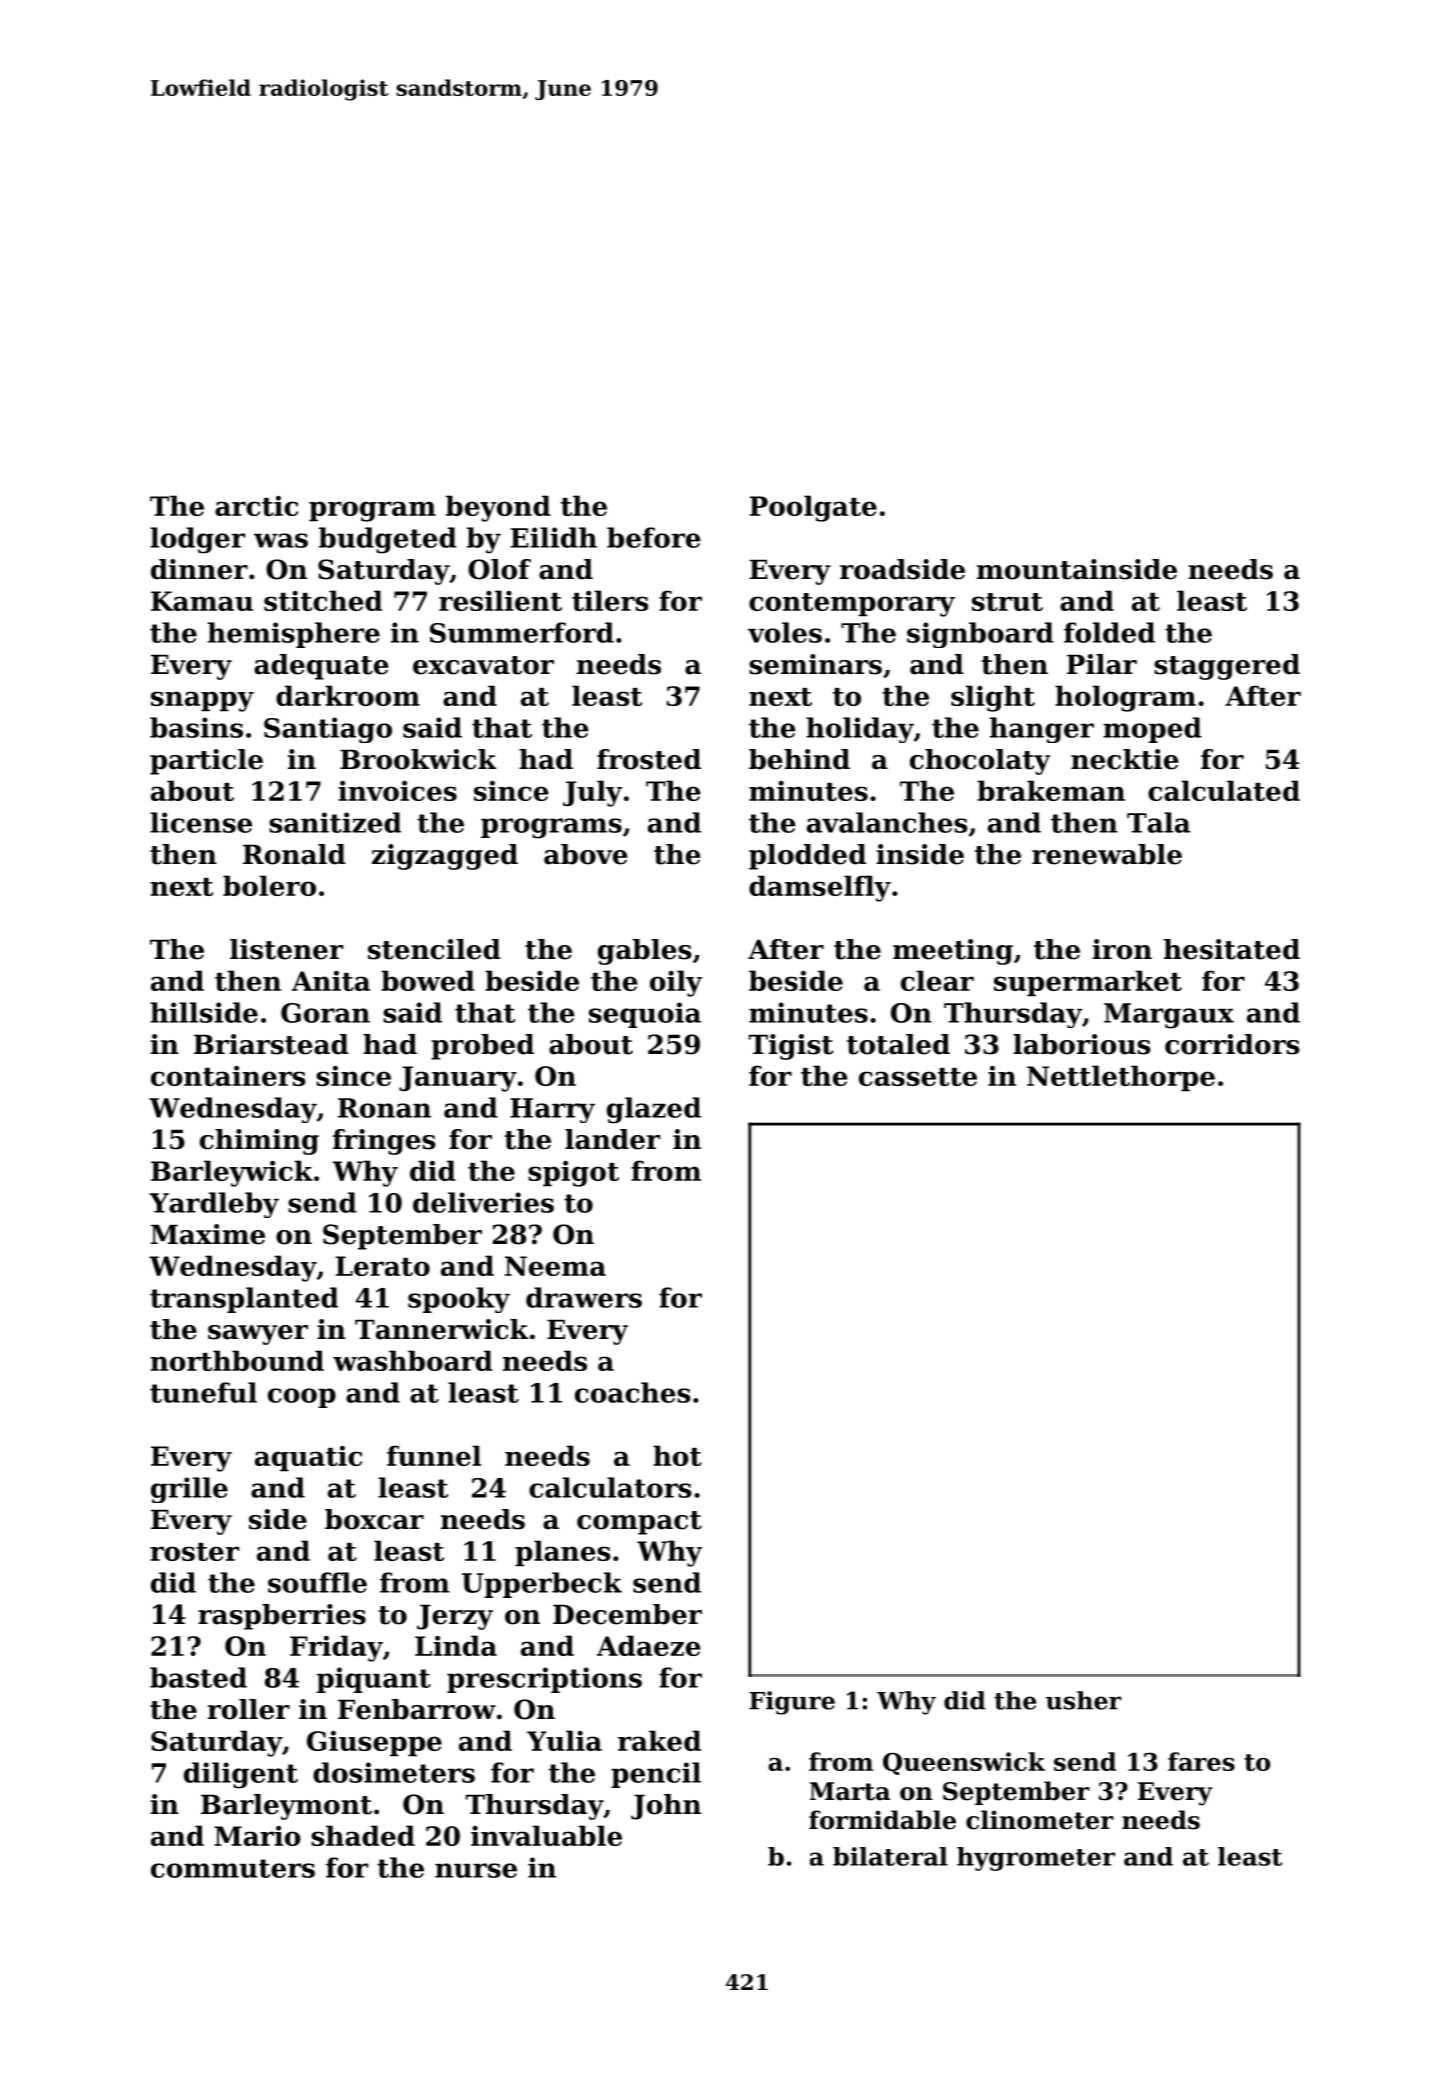  Describe the element at coordinates (1109, 632) in the screenshot. I see `folded` at that location.
